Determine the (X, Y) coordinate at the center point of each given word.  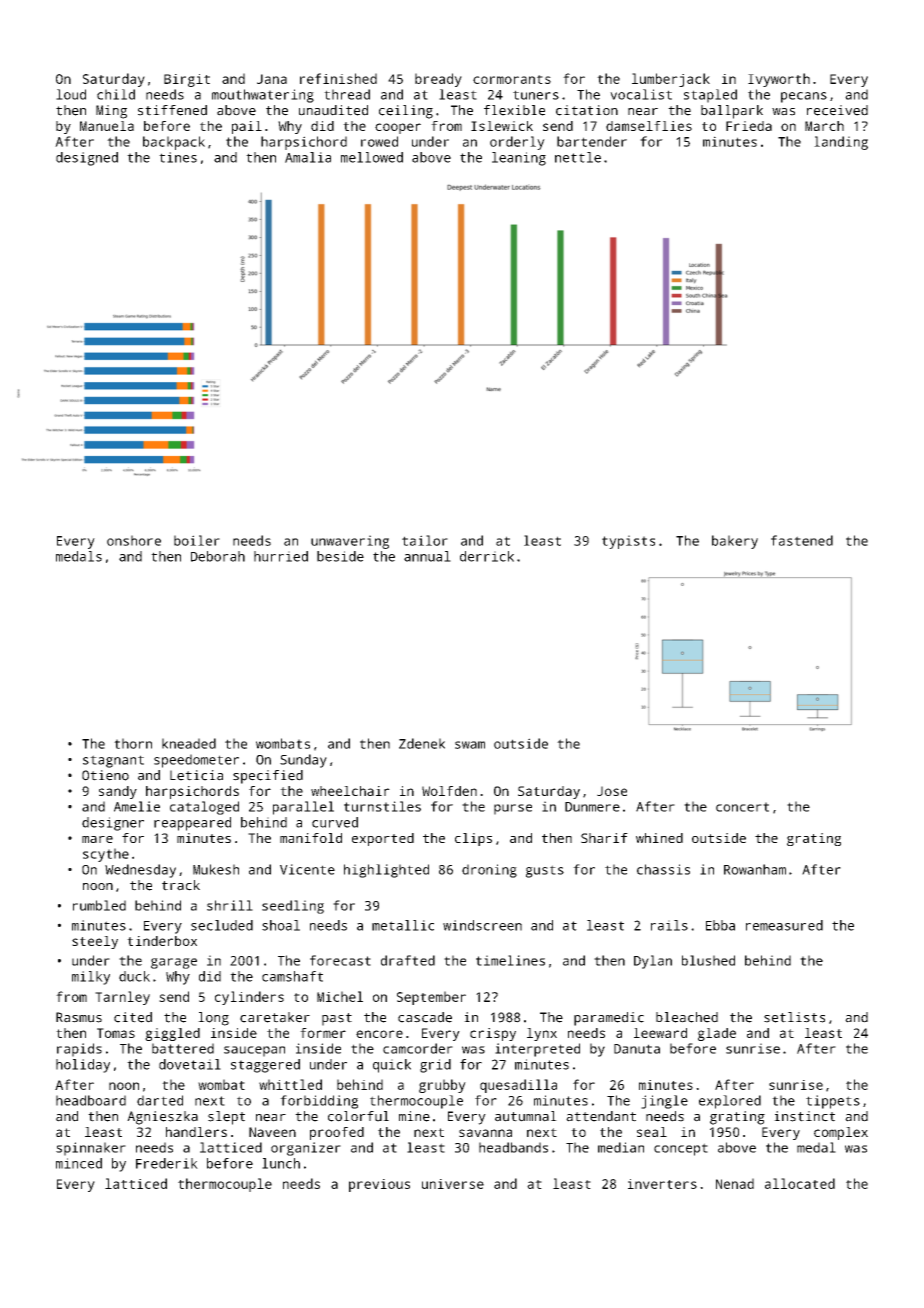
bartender (592, 141)
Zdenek (422, 743)
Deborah (218, 556)
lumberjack (671, 80)
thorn (133, 743)
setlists (794, 1017)
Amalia (308, 157)
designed (87, 159)
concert (742, 807)
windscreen (482, 925)
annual (427, 556)
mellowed (372, 157)
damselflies (649, 126)
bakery (735, 542)
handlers (196, 1132)
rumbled (99, 905)
